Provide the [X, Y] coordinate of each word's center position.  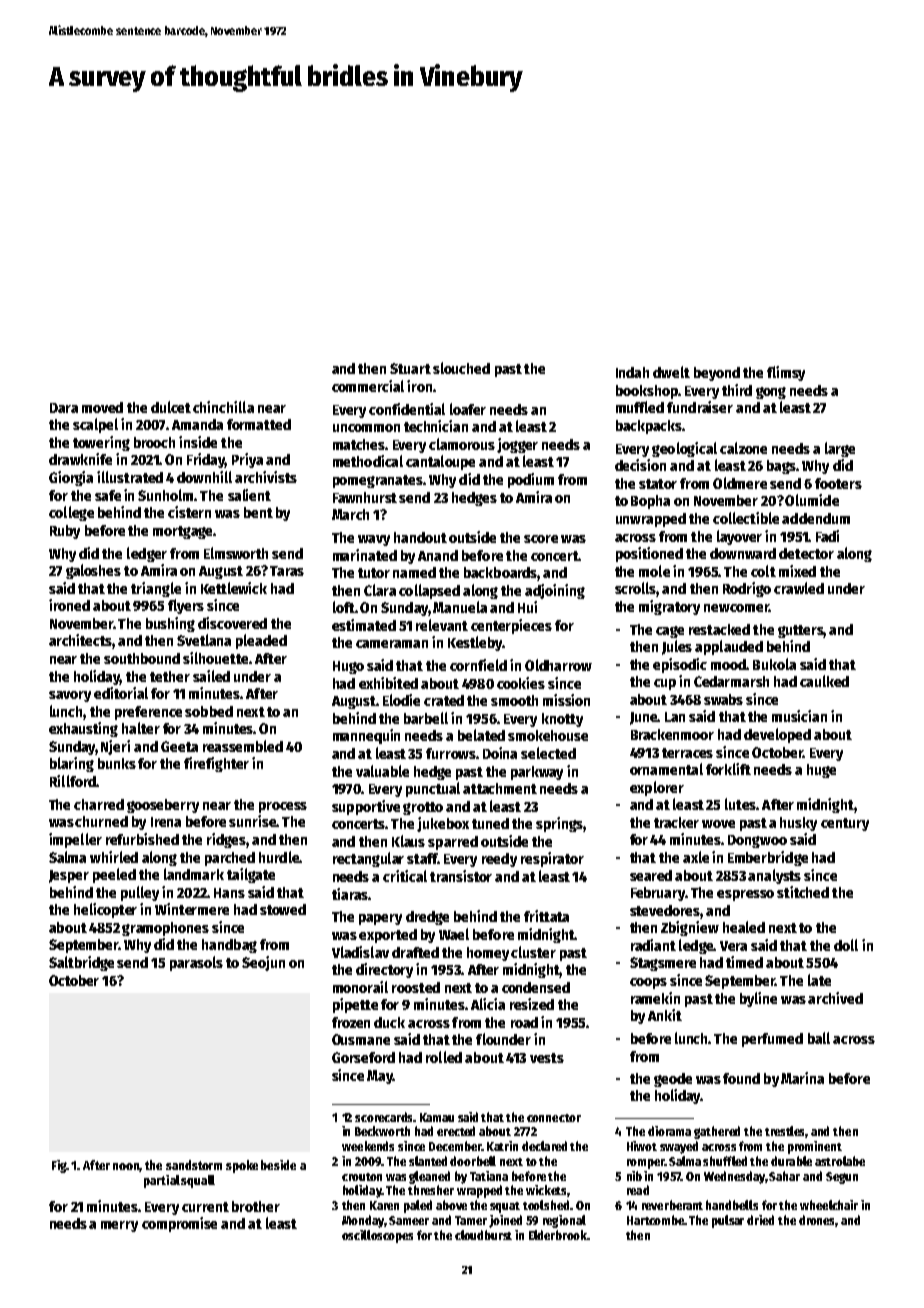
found [741, 1078]
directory [384, 970]
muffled [640, 407]
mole [654, 571]
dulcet [171, 407]
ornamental [666, 769]
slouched [461, 368]
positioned [649, 554]
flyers [186, 606]
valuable [382, 771]
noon [126, 1167]
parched [230, 859]
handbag [229, 946]
